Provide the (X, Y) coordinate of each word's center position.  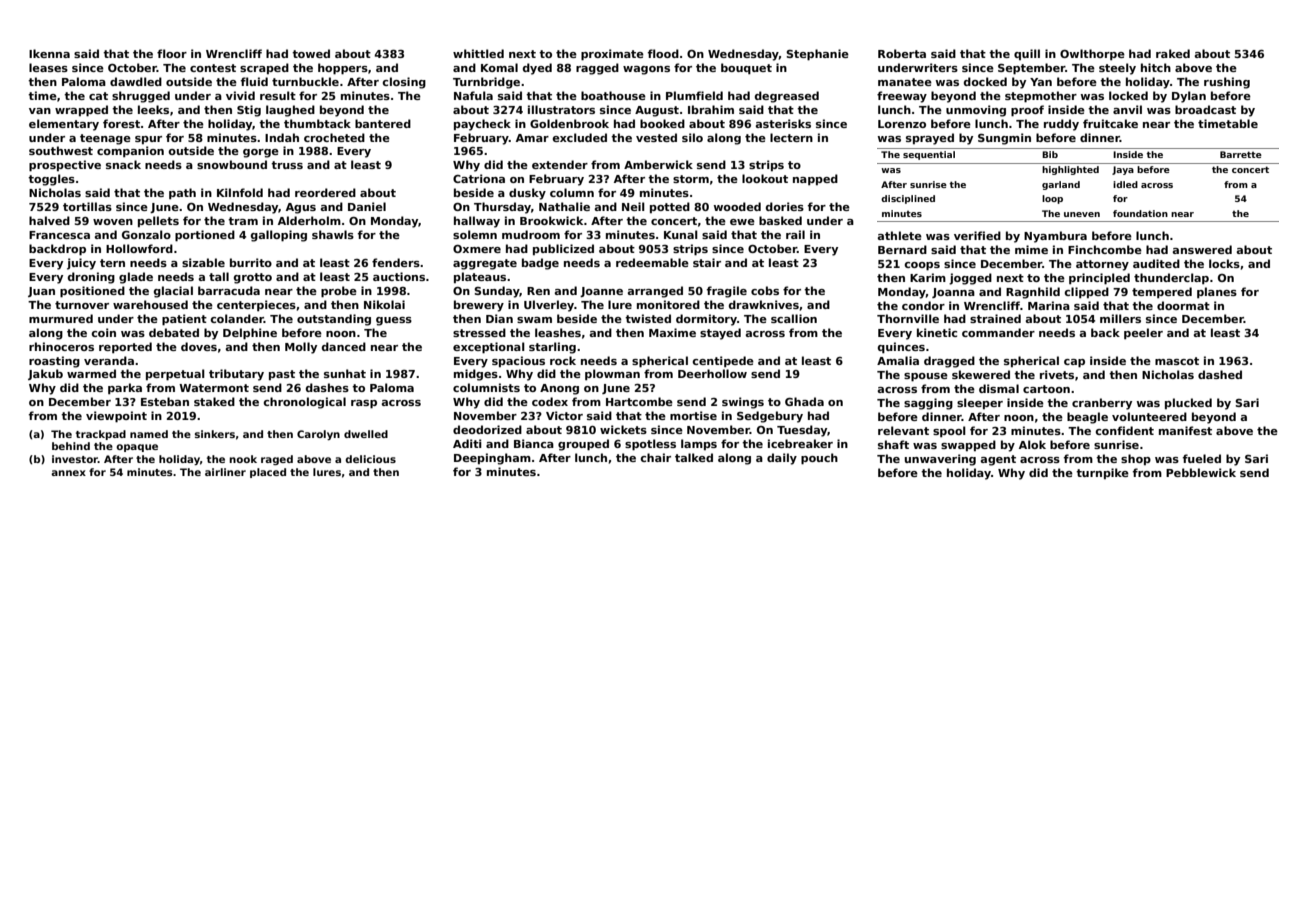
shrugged (141, 97)
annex (68, 473)
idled (1125, 184)
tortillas (87, 206)
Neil (633, 206)
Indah (282, 137)
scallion (794, 318)
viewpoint (116, 417)
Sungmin (1004, 139)
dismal (999, 388)
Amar (532, 138)
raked (1173, 53)
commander (998, 332)
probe (339, 292)
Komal (499, 67)
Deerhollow (712, 373)
